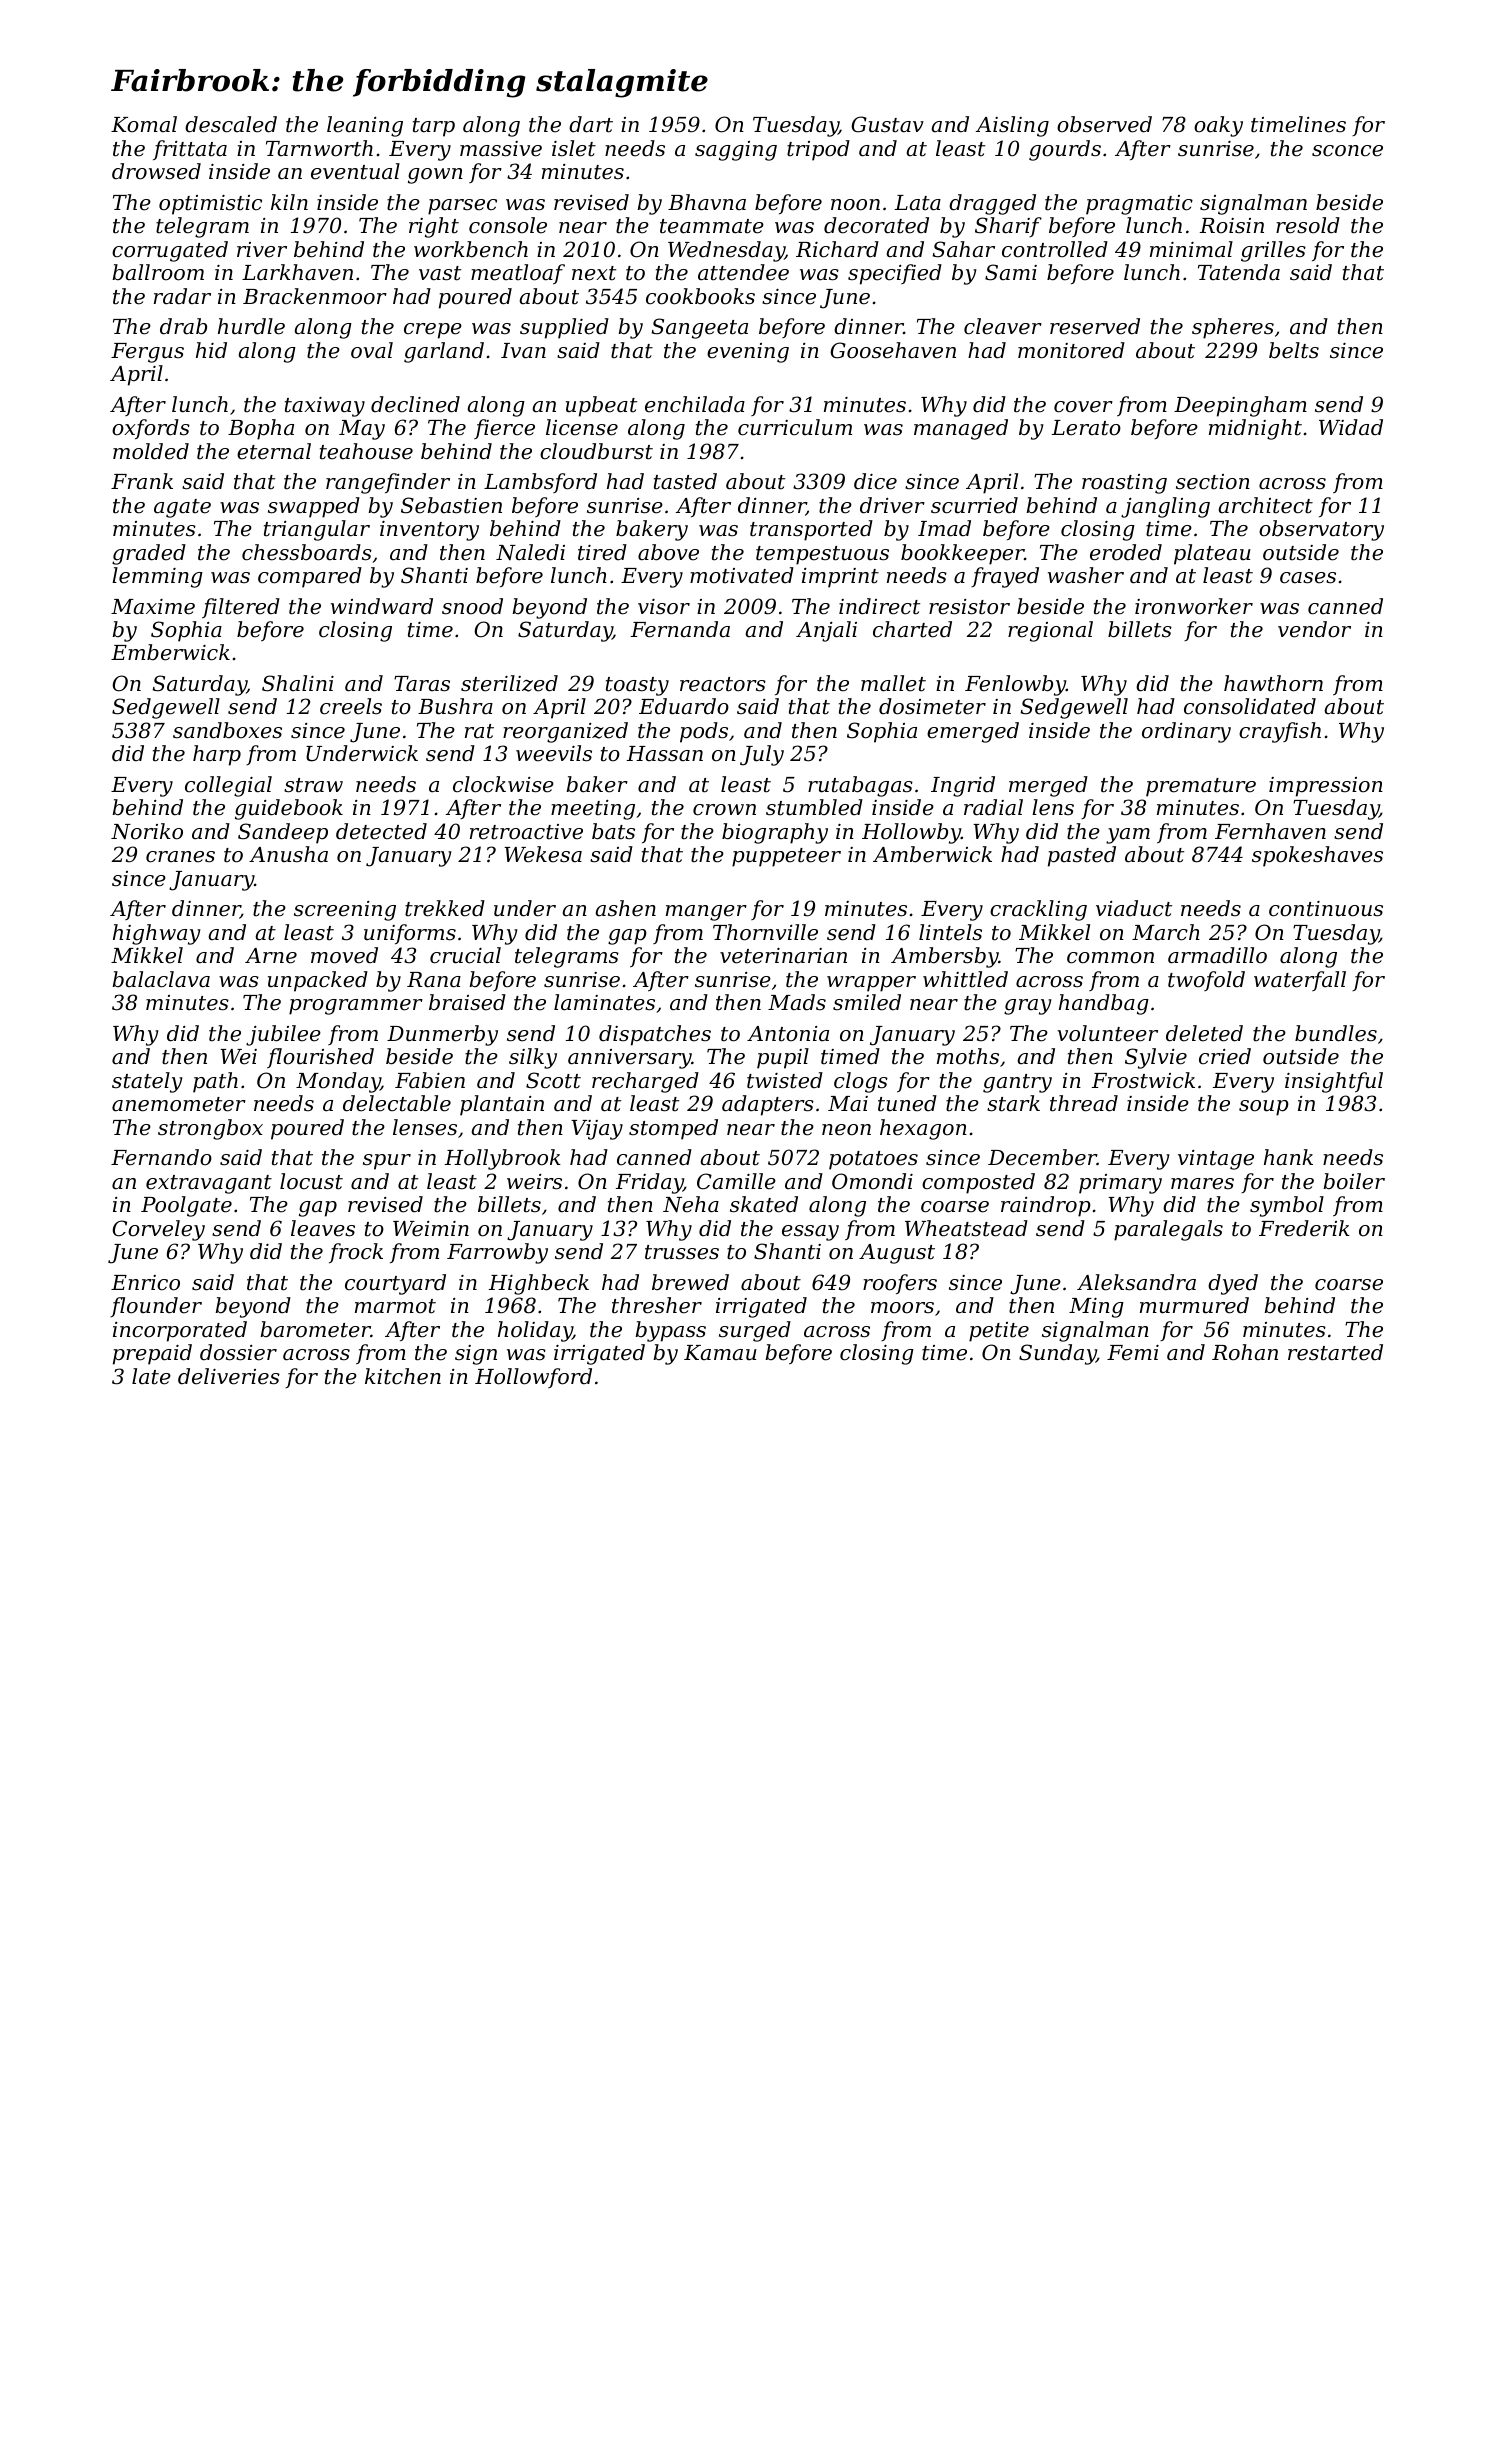 Image resolution: width=1496 pixels, height=2464 pixels. Describe the element at coordinates (179, 1104) in the screenshot. I see `anemometer` at that location.
